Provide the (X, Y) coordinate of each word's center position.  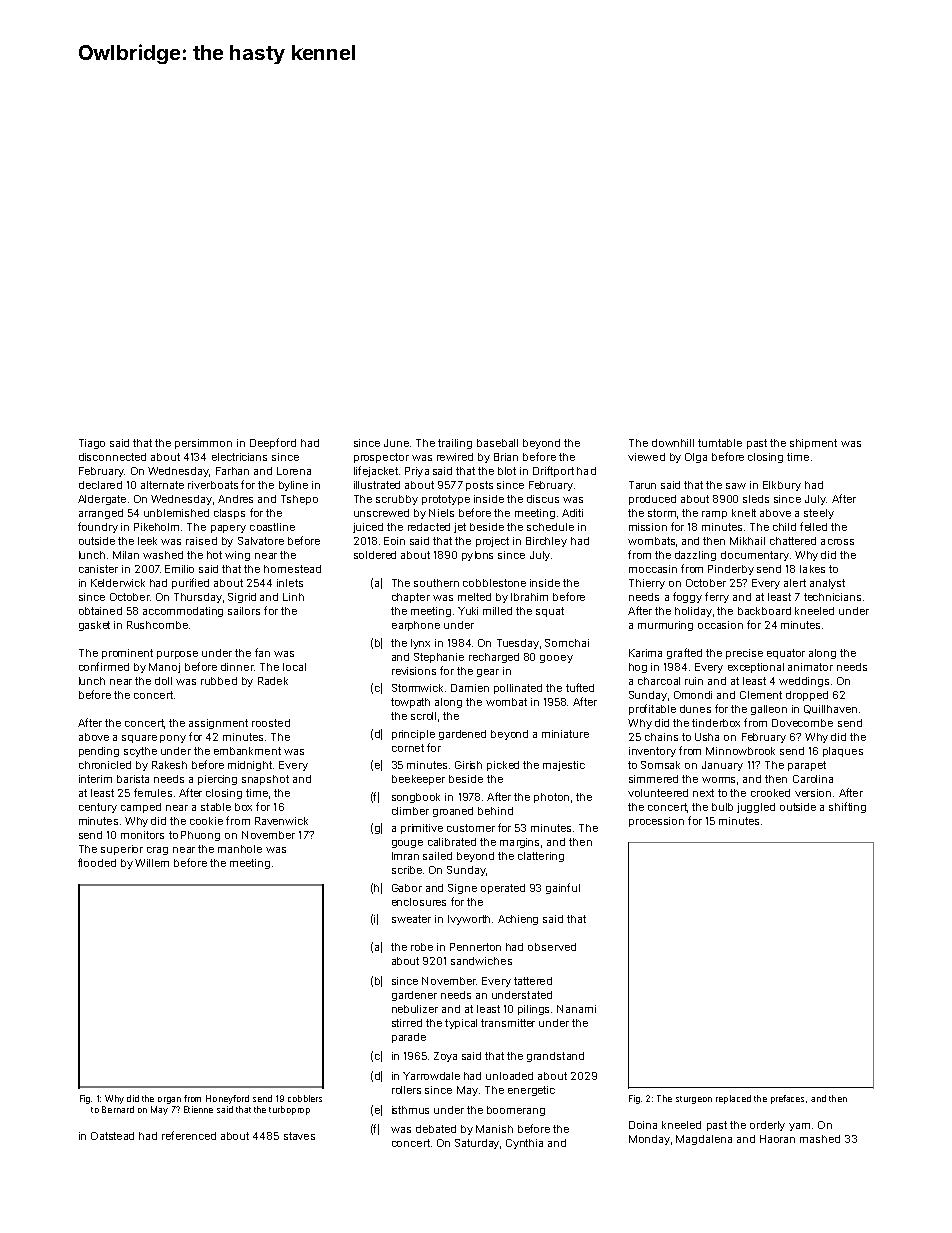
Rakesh (169, 765)
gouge (407, 844)
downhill (673, 443)
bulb (722, 807)
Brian (506, 457)
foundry (98, 527)
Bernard (118, 1109)
